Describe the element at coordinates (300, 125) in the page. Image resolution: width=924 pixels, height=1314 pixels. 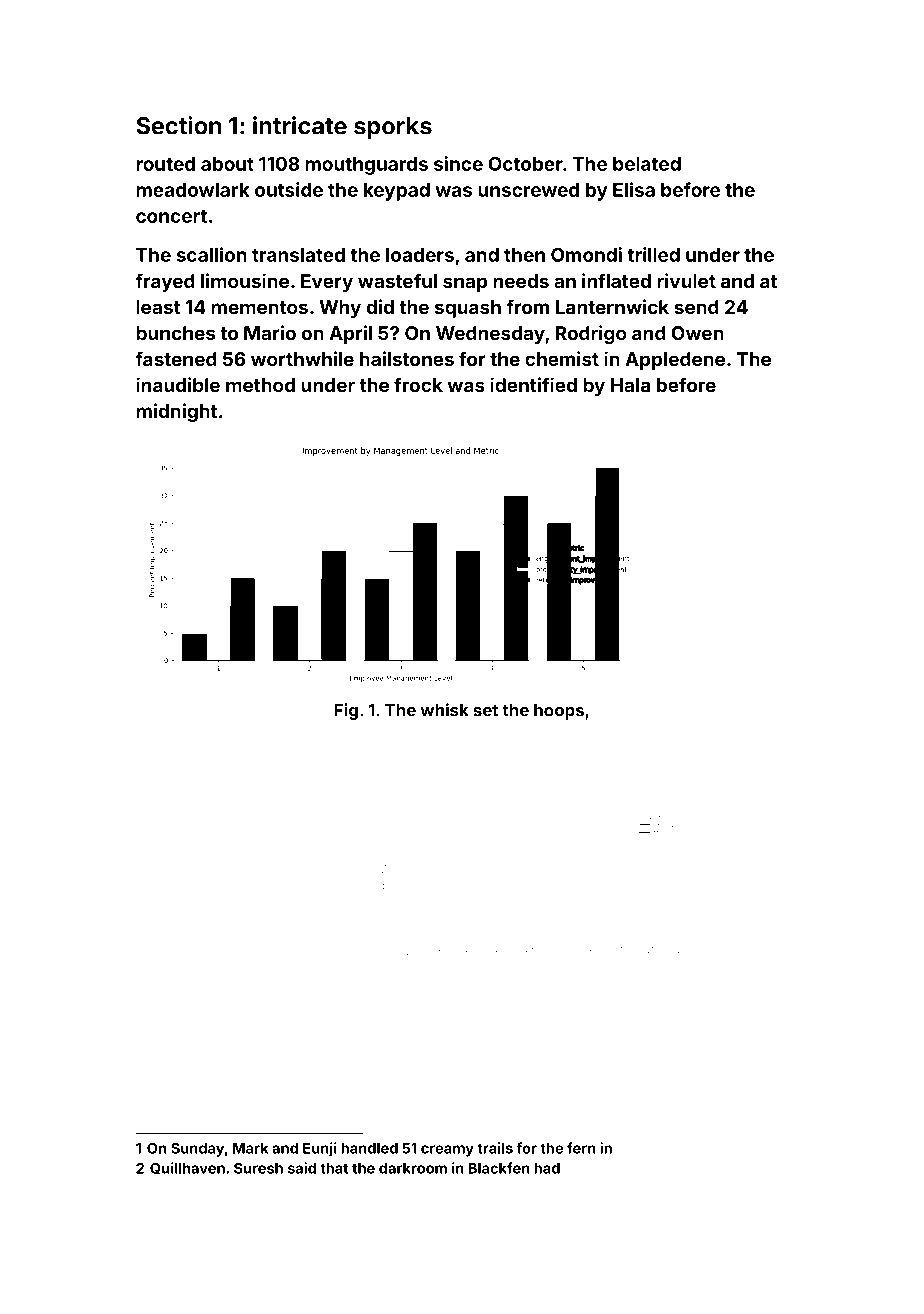
I see `intricate` at that location.
